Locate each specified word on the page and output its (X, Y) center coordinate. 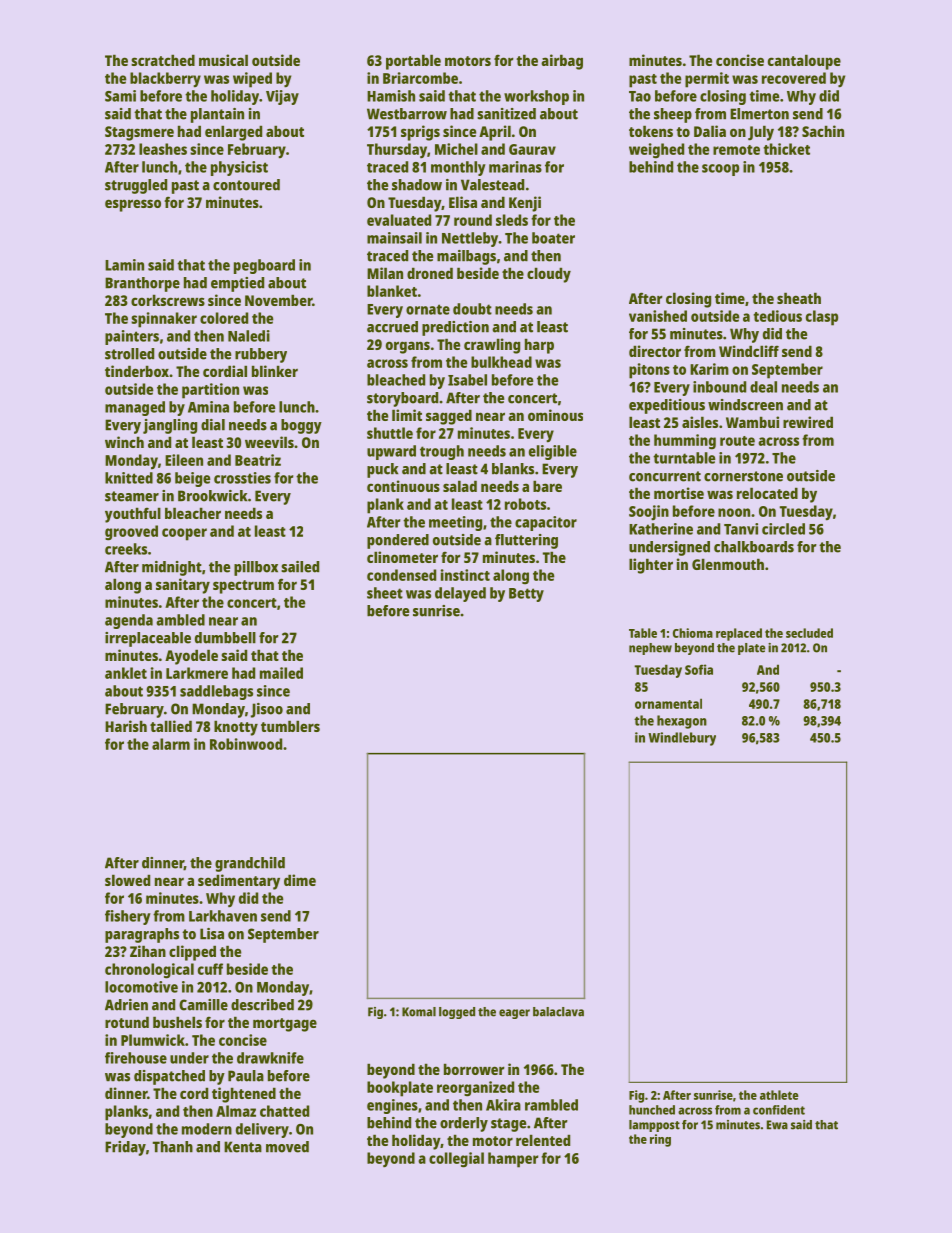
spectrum (243, 587)
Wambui (752, 422)
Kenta (243, 1147)
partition (210, 391)
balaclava (558, 1012)
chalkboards (754, 547)
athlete (779, 1095)
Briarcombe (420, 78)
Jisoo (267, 710)
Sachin (823, 131)
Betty (526, 595)
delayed (460, 594)
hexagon (682, 722)
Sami (120, 96)
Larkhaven (223, 916)
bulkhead (501, 362)
